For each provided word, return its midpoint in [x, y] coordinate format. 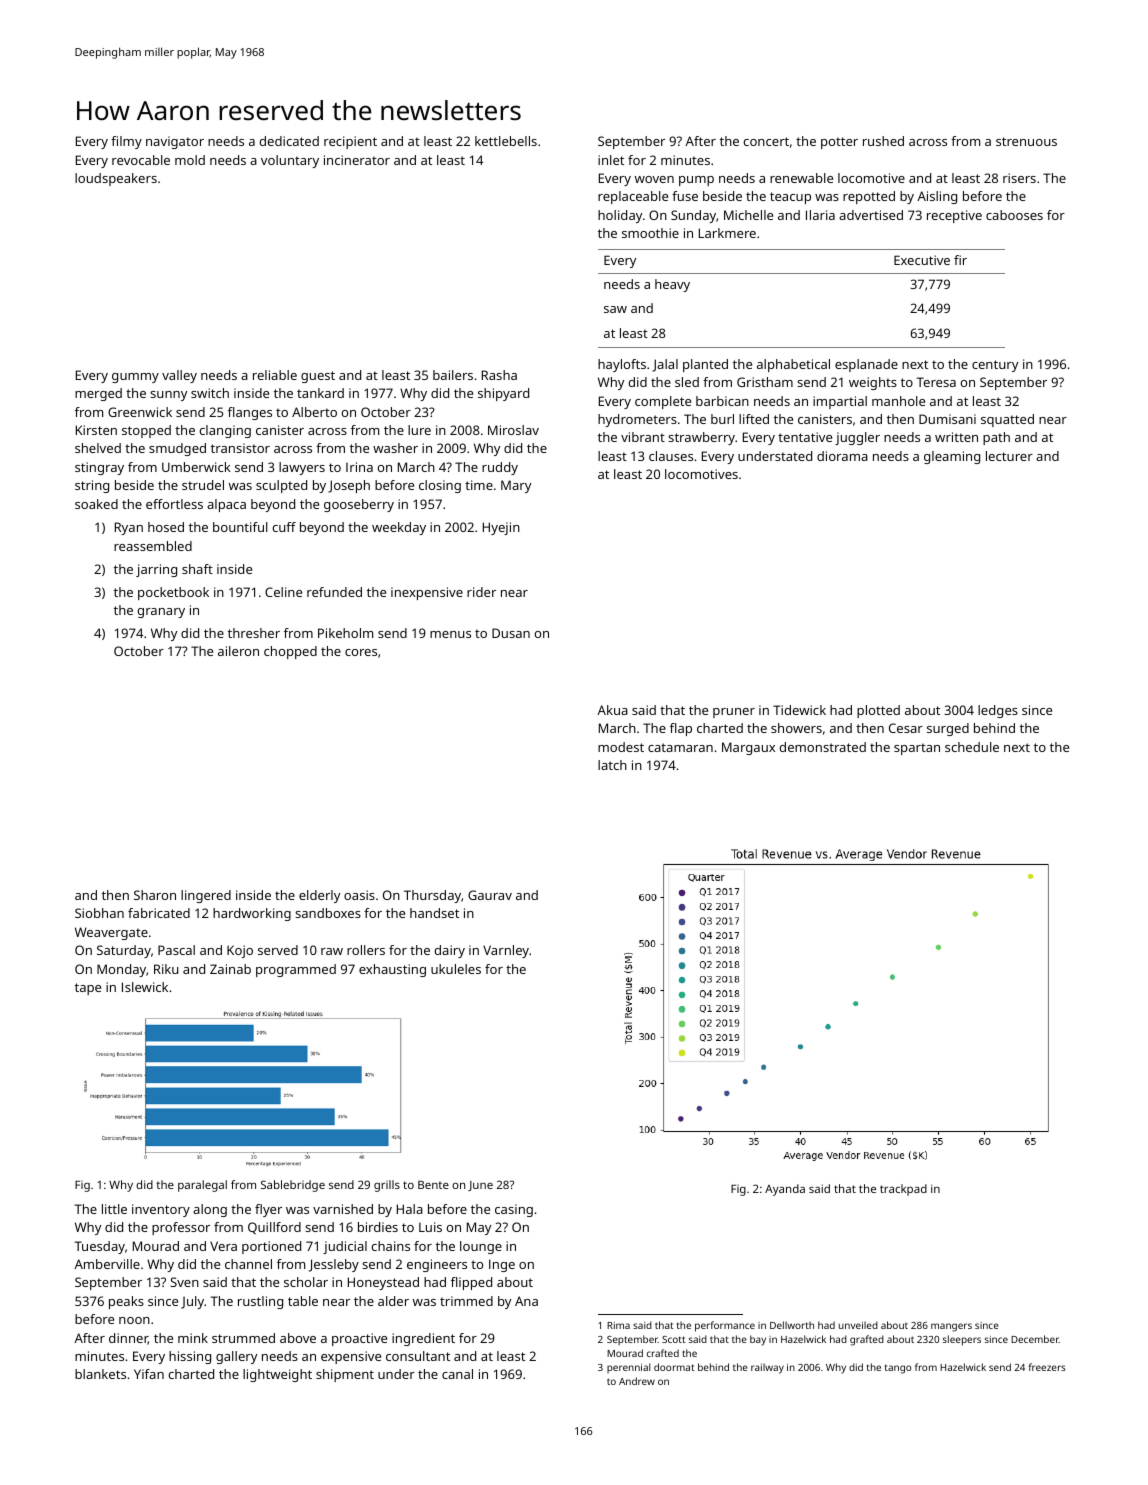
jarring [156, 570]
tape [88, 989]
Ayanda [785, 1190]
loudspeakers [116, 179]
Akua [612, 710]
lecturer [1009, 456]
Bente [433, 1185]
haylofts [622, 365]
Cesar [906, 728]
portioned [271, 1247]
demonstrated [822, 747]
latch [612, 765]
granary [161, 613]
